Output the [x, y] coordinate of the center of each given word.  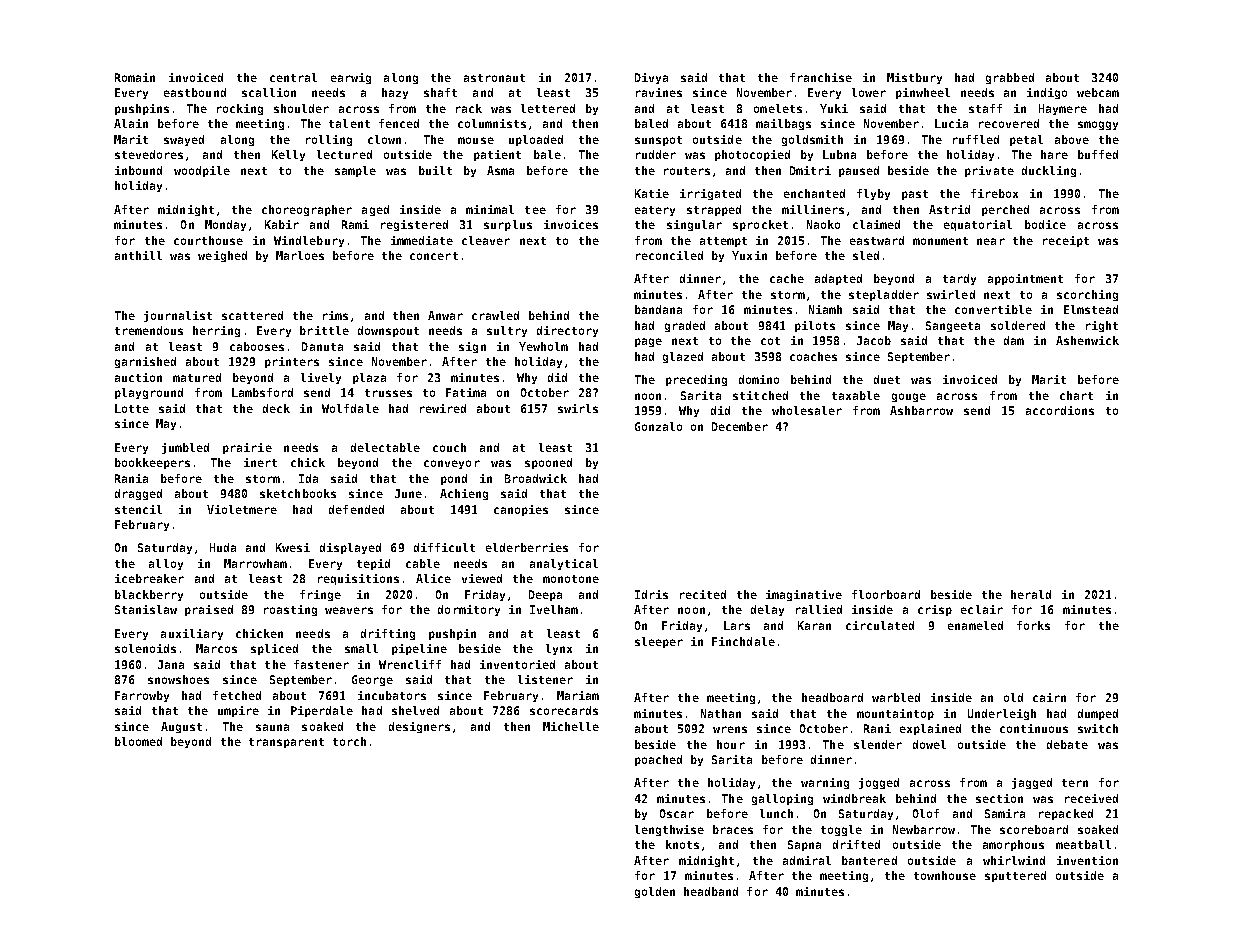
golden [655, 892]
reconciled [669, 255]
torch [349, 741]
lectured [344, 154]
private [989, 171]
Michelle [571, 726]
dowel [929, 744]
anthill [138, 255]
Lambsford [262, 392]
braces [733, 829]
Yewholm [543, 346]
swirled [951, 294]
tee [535, 210]
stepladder [884, 295]
